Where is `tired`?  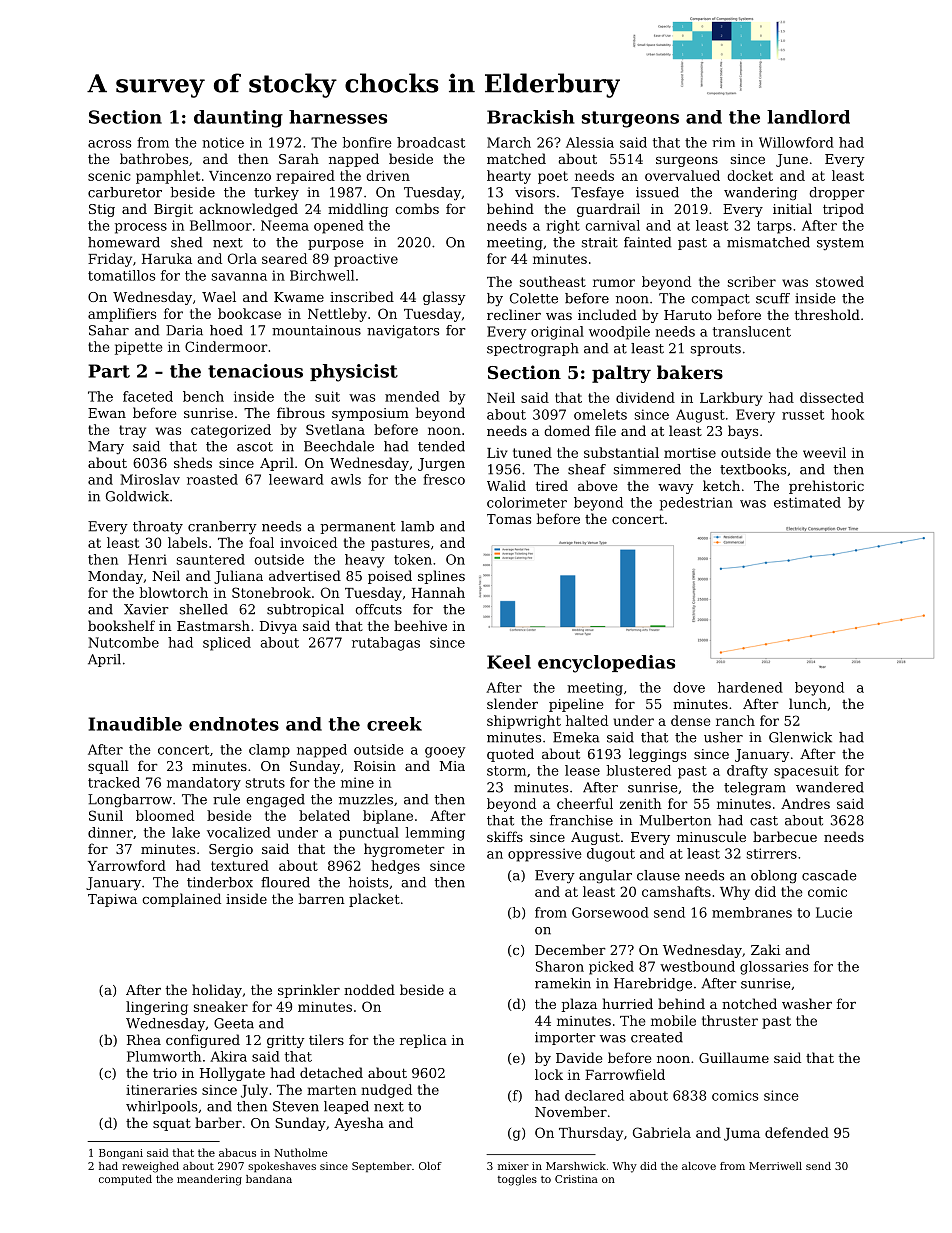
tired is located at coordinates (552, 485).
